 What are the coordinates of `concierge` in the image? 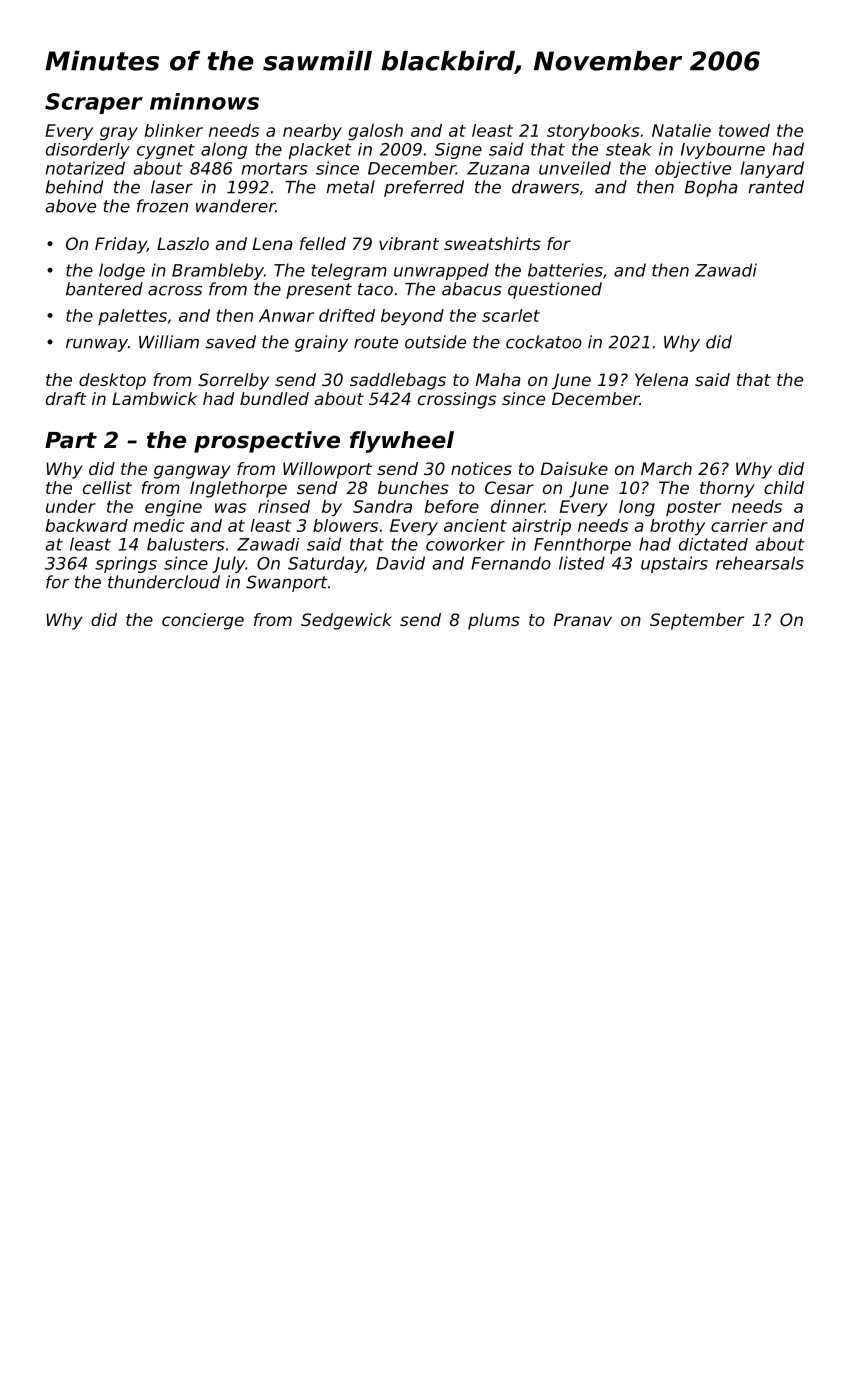 It's located at (203, 621).
